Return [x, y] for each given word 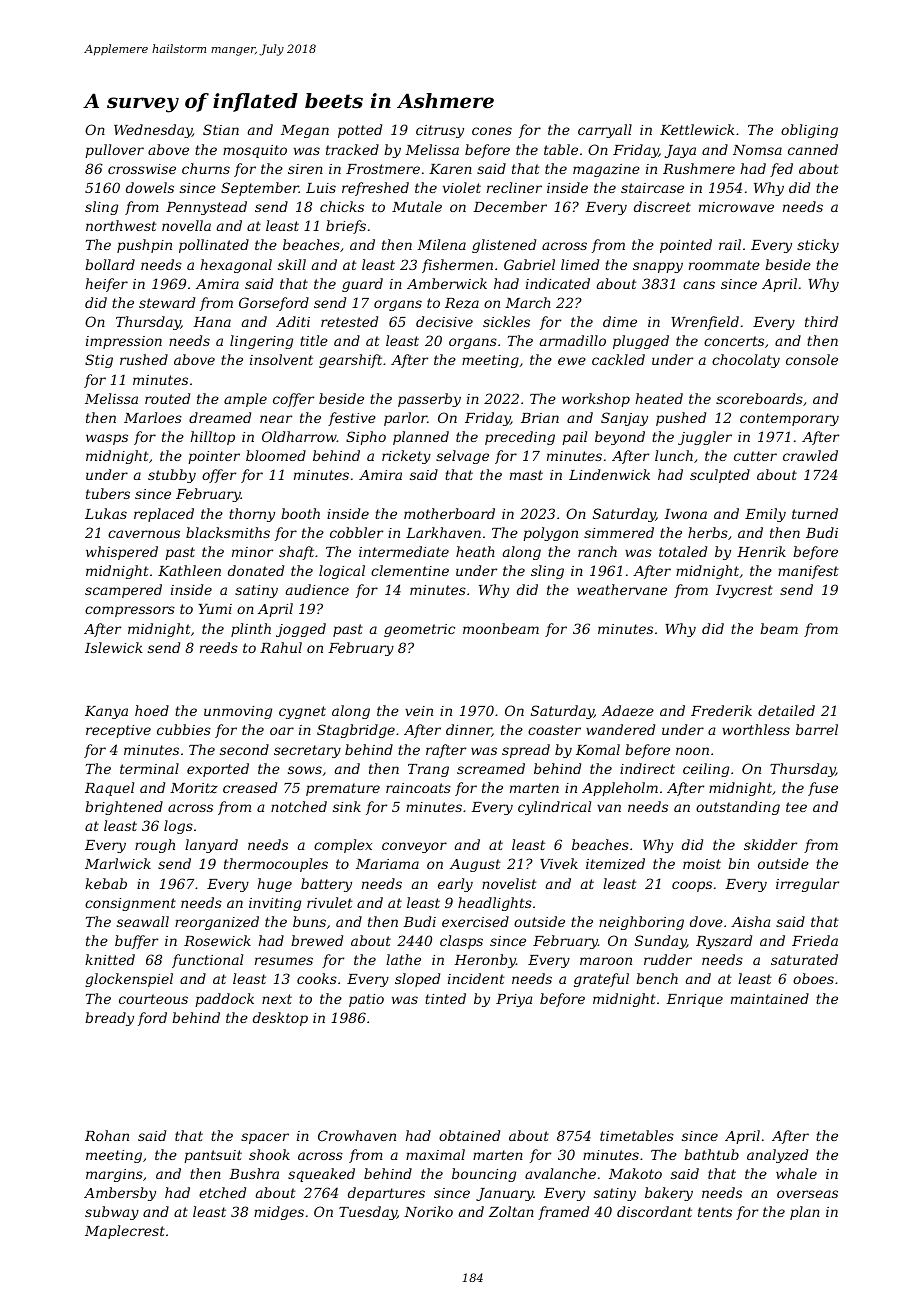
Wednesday [153, 131]
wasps [107, 439]
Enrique [694, 1000]
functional [207, 961]
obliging [809, 131]
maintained [770, 998]
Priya [514, 1000]
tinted [445, 998]
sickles [506, 321]
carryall [605, 131]
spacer [265, 1138]
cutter [755, 456]
